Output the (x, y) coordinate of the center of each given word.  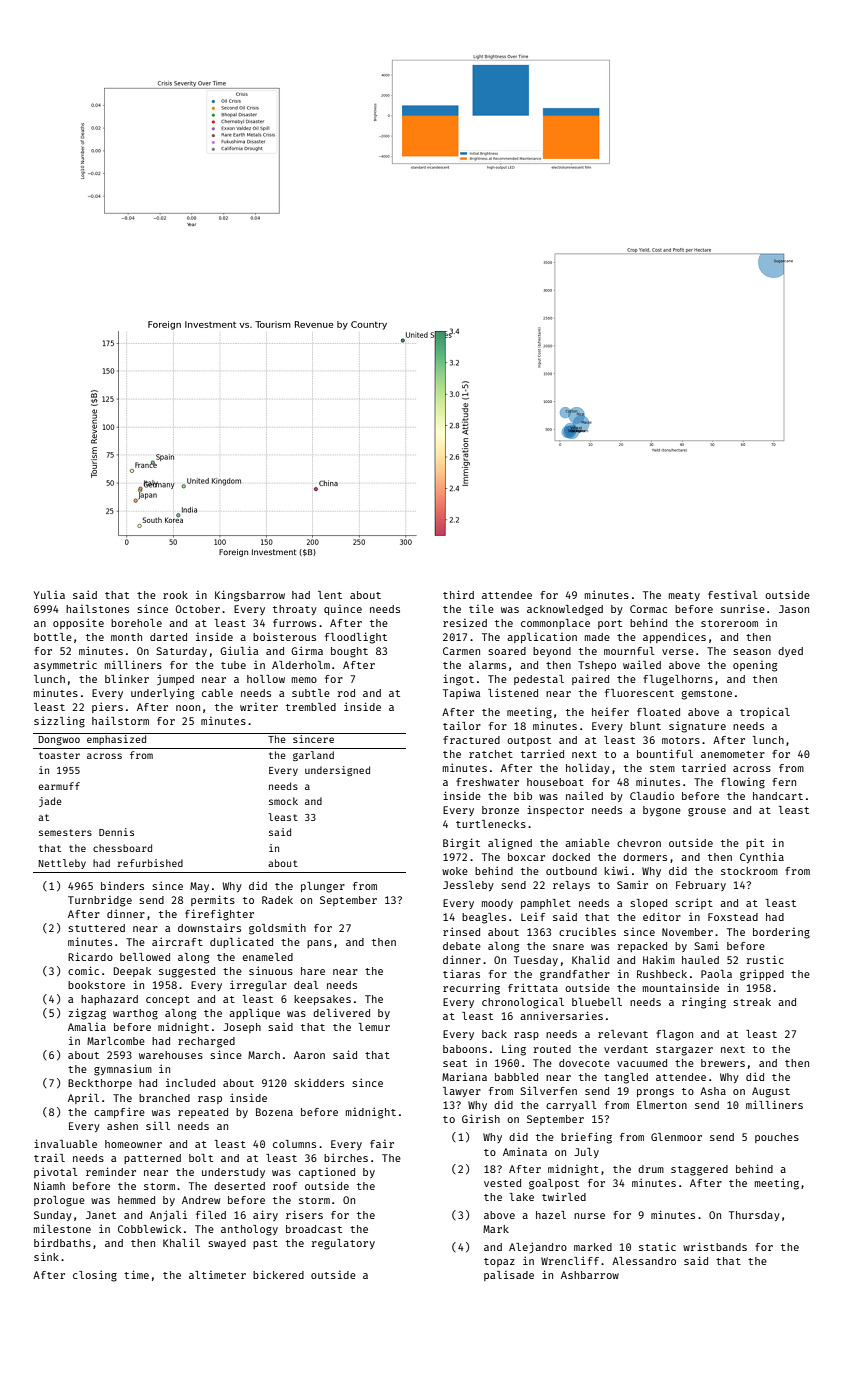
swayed (227, 1244)
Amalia (87, 1027)
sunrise (743, 609)
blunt (645, 726)
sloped (648, 904)
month (126, 637)
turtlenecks (491, 824)
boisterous (284, 637)
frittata (533, 987)
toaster (59, 755)
